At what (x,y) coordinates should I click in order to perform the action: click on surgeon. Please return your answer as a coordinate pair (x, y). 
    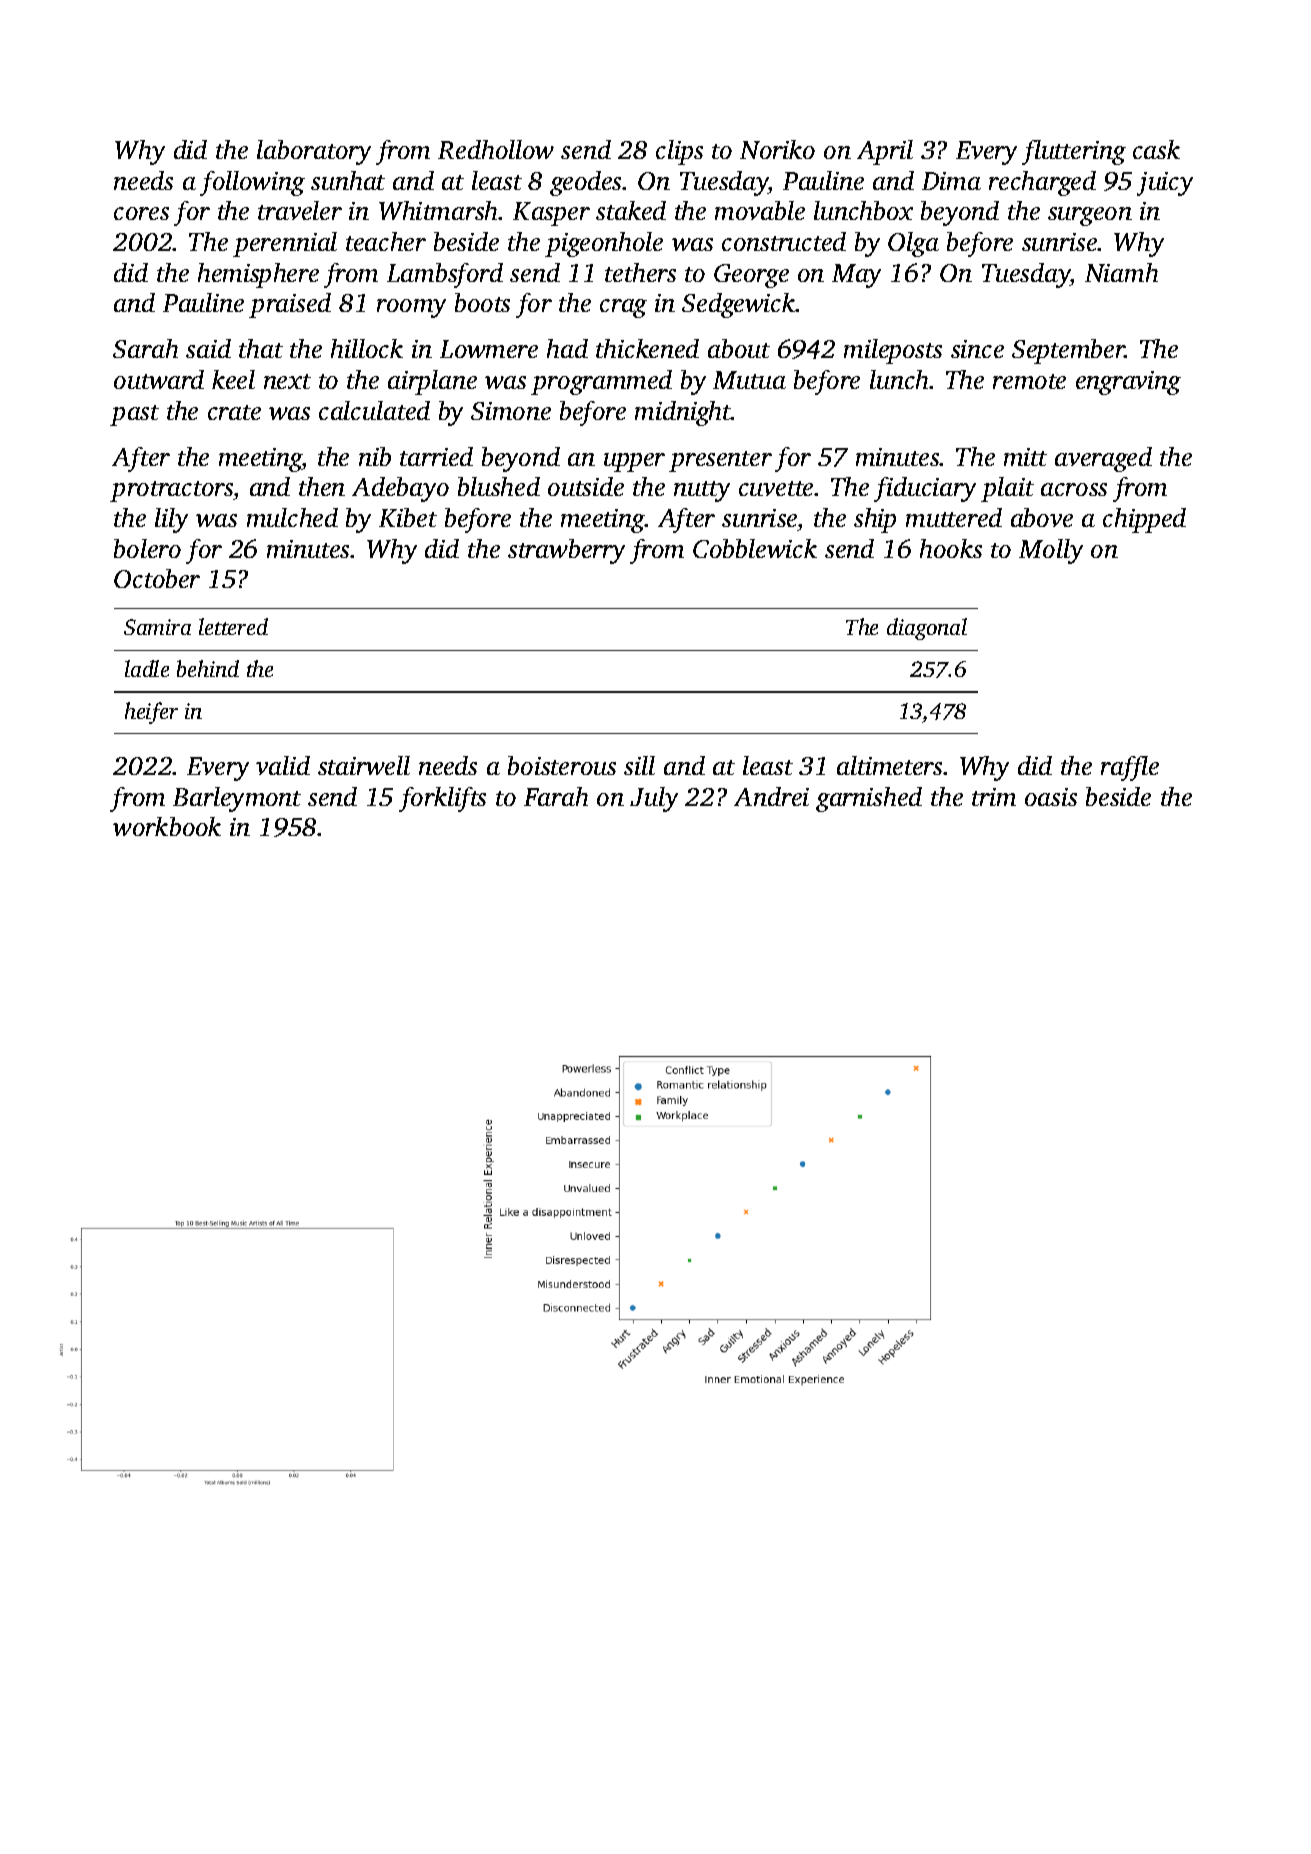
    Looking at the image, I should click on (1090, 216).
